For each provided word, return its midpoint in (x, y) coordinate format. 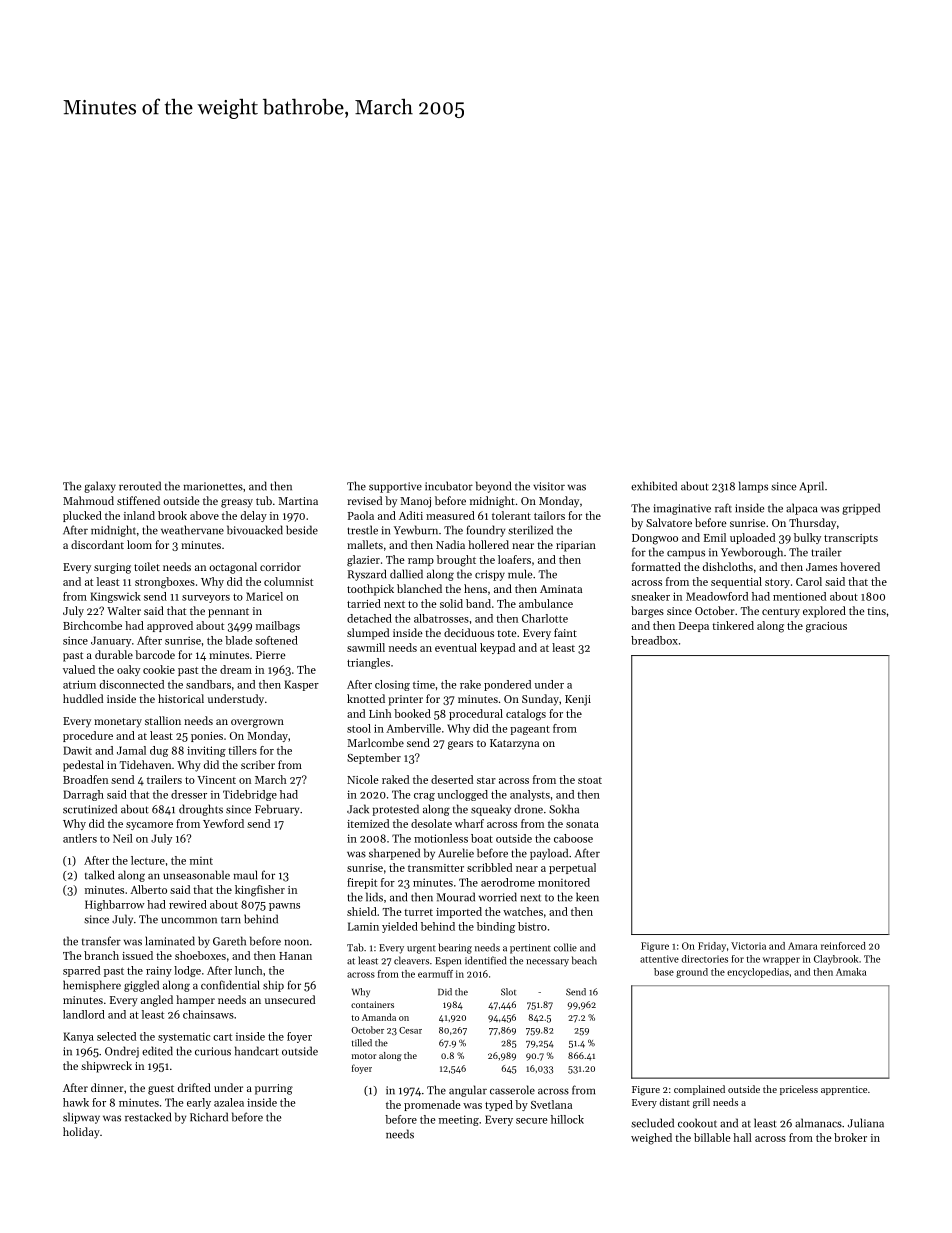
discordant (97, 544)
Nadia (450, 544)
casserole (512, 1090)
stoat (590, 780)
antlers (80, 838)
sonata (582, 824)
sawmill (366, 647)
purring (274, 1089)
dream (236, 669)
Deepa (694, 627)
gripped (861, 509)
